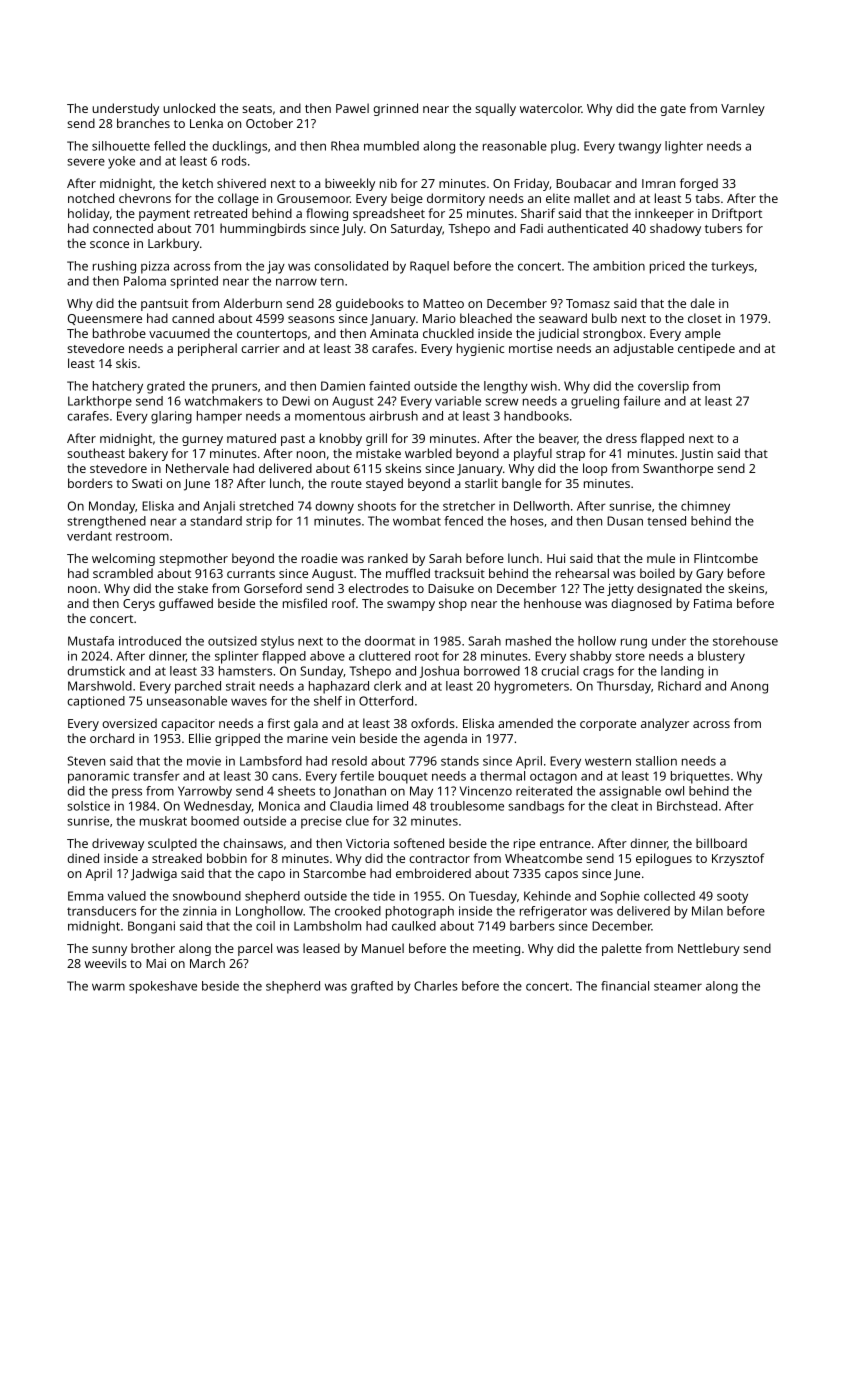 The width and height of the screenshot is (849, 1400). Describe the element at coordinates (696, 455) in the screenshot. I see `Justin` at that location.
